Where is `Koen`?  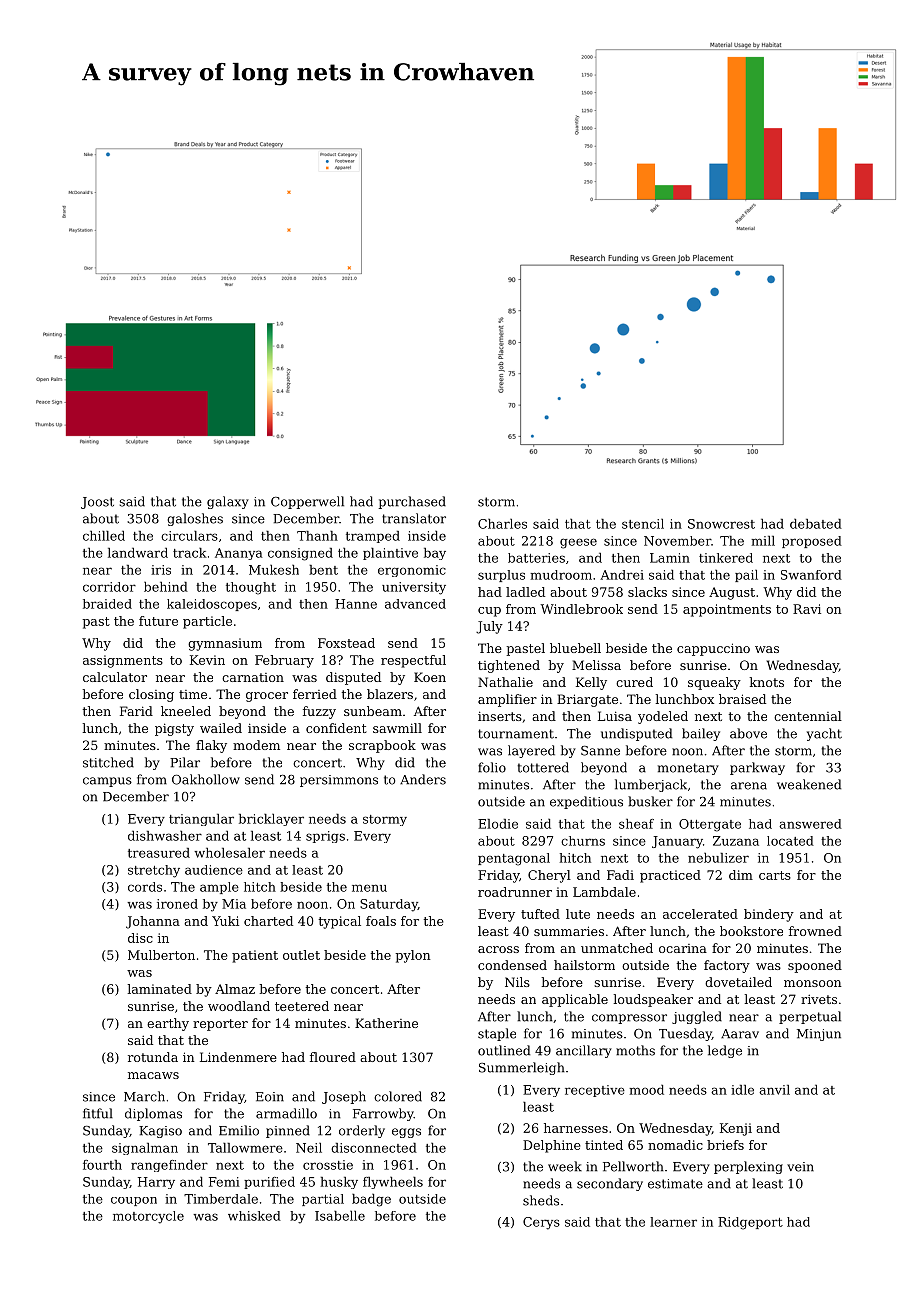
Koen is located at coordinates (430, 677).
